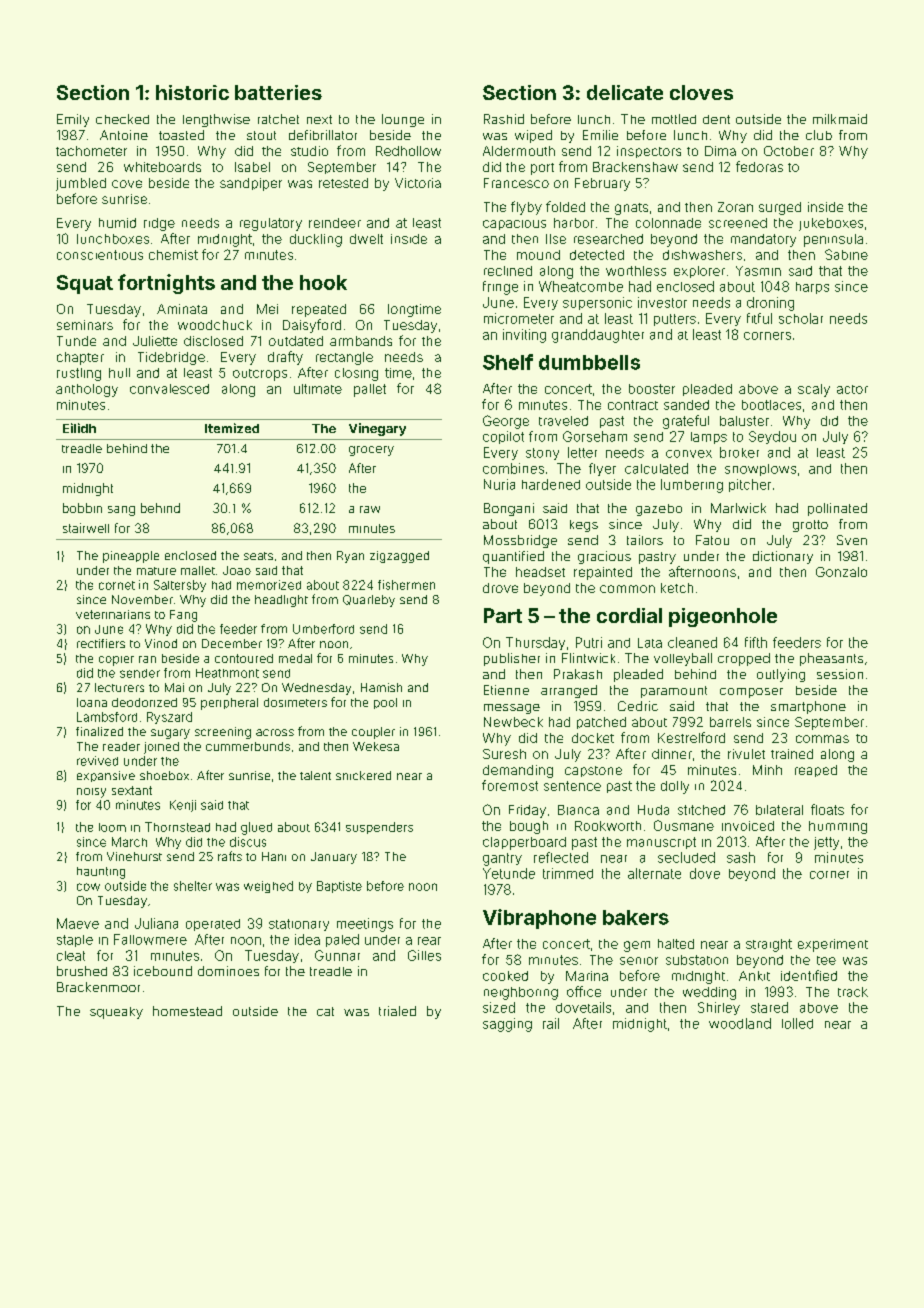  What do you see at coordinates (278, 92) in the document?
I see `batteries` at bounding box center [278, 92].
